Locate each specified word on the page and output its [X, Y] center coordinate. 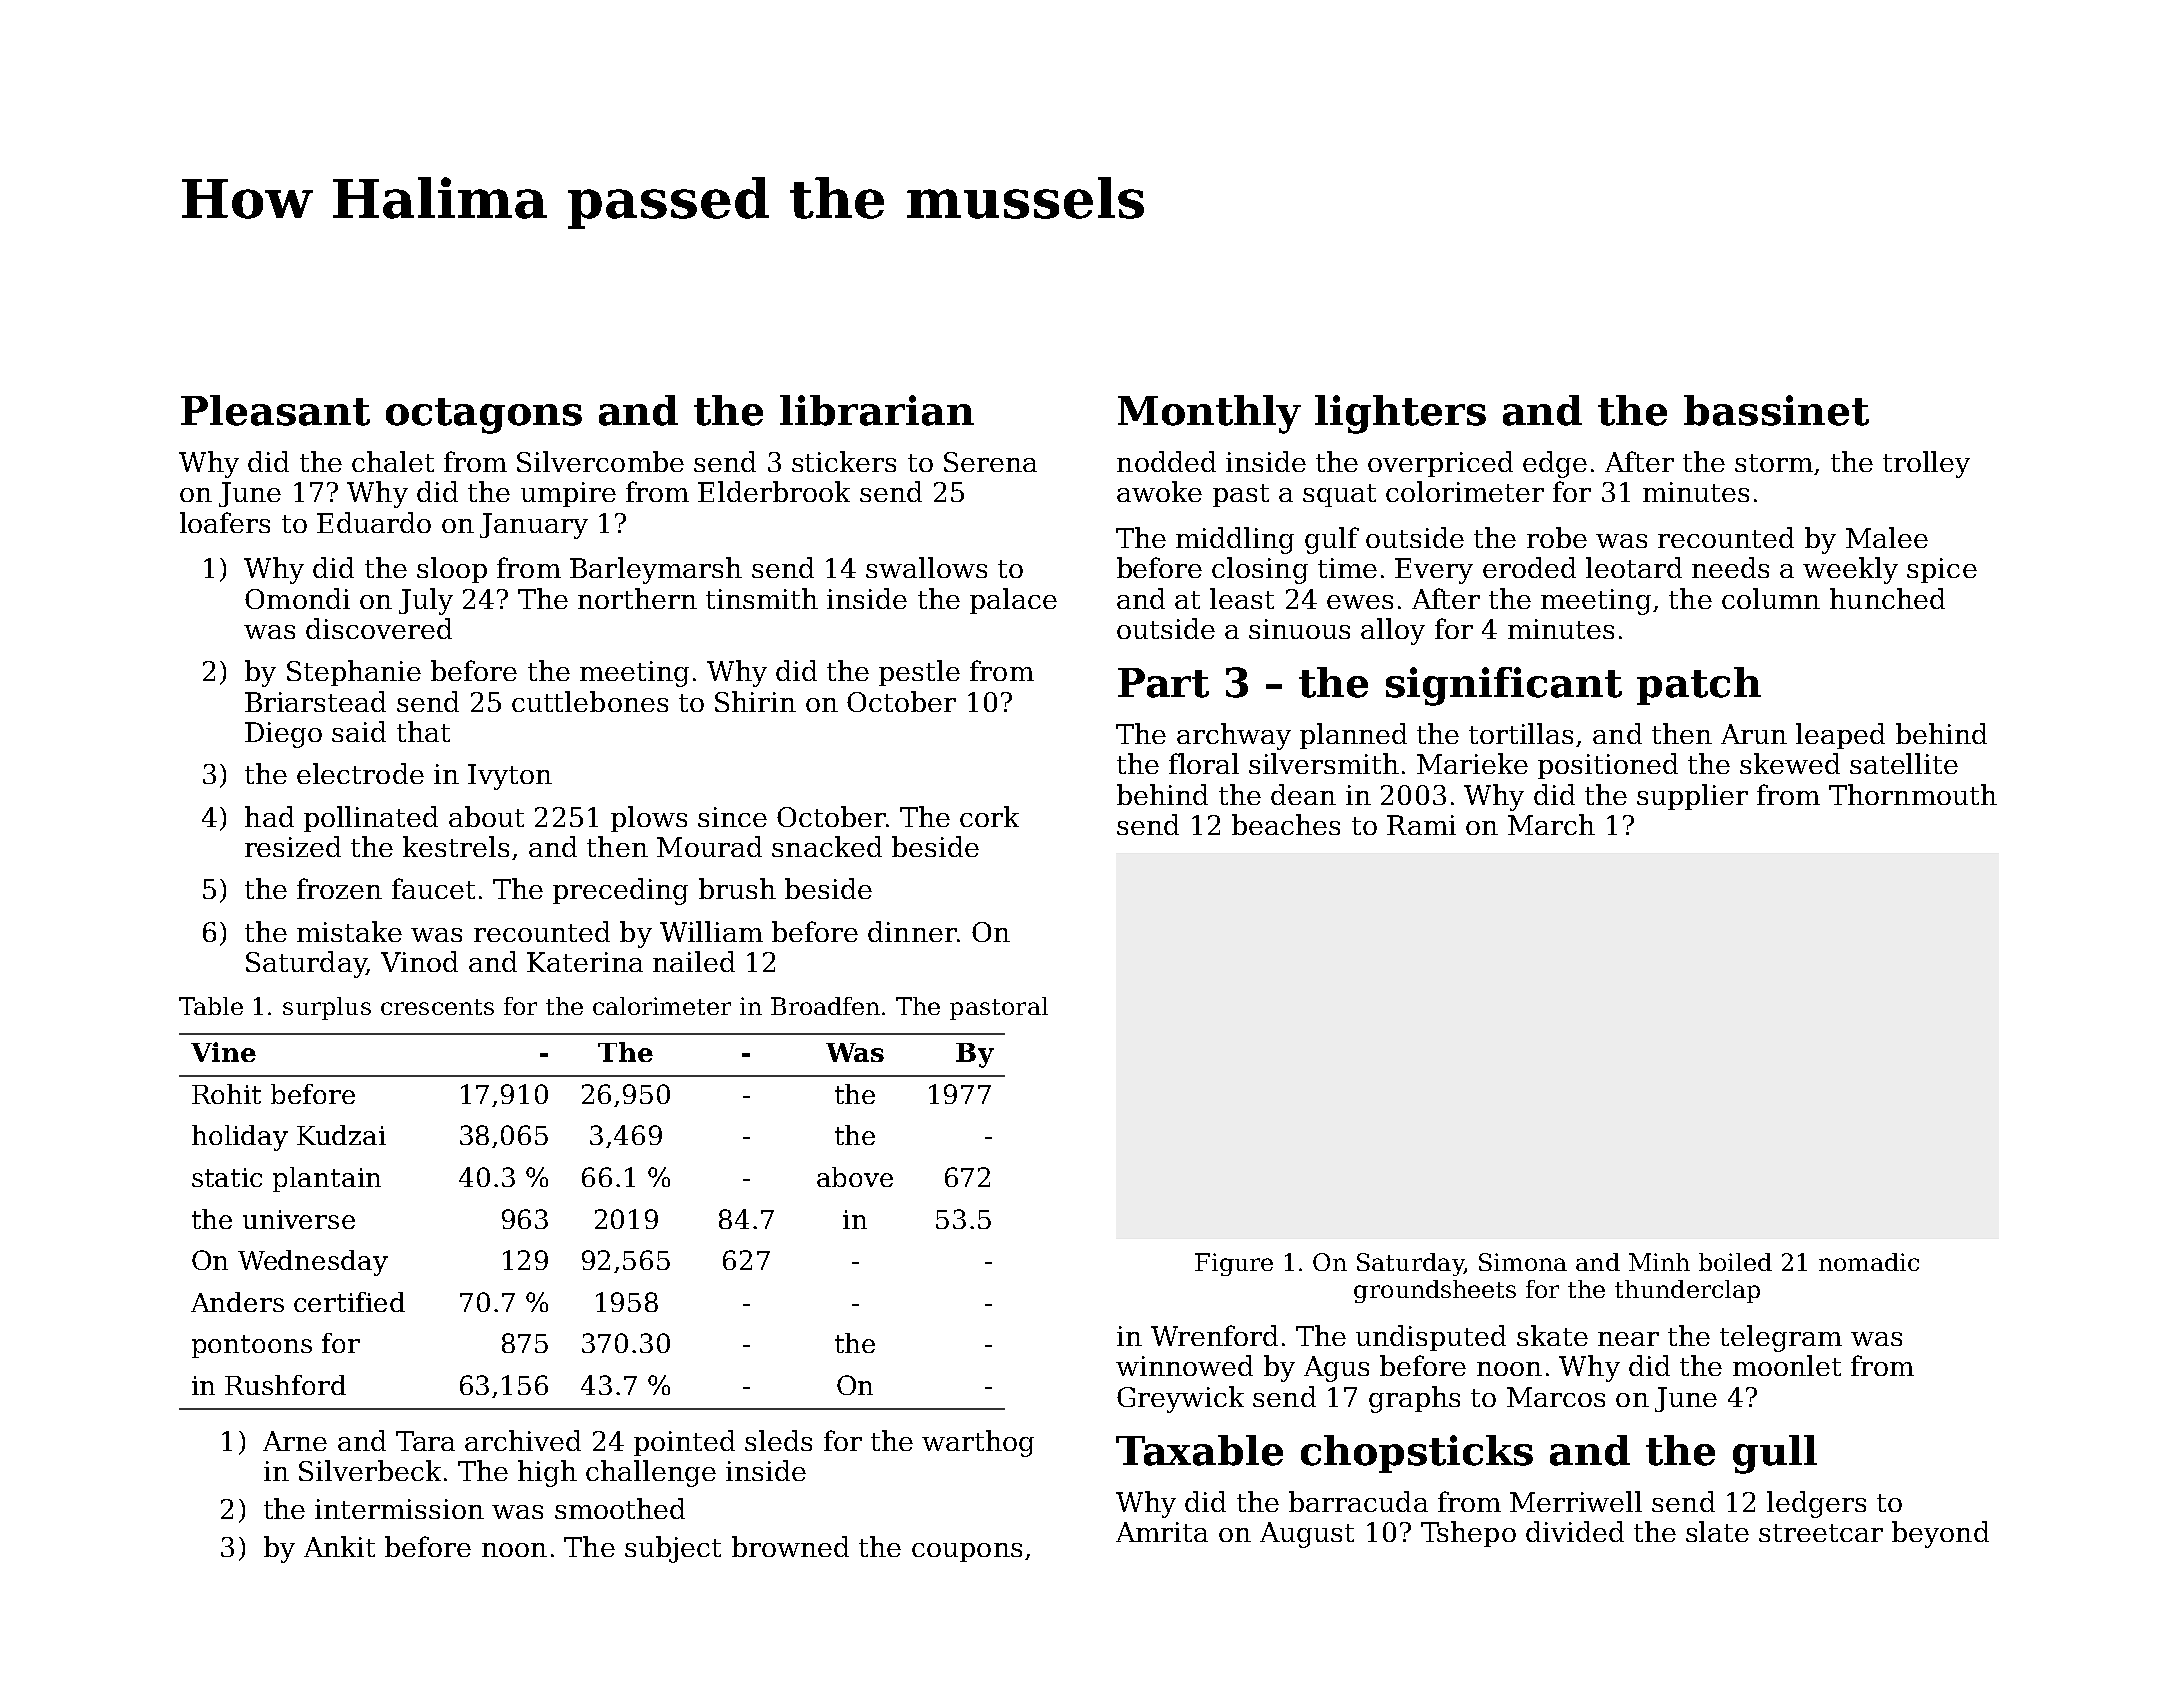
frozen [339, 888]
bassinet [1776, 410]
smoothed [620, 1508]
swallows [926, 567]
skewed [1790, 763]
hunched [1887, 598]
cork [989, 816]
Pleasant [275, 410]
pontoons [252, 1346]
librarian [877, 410]
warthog [978, 1443]
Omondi [297, 598]
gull [1775, 1454]
